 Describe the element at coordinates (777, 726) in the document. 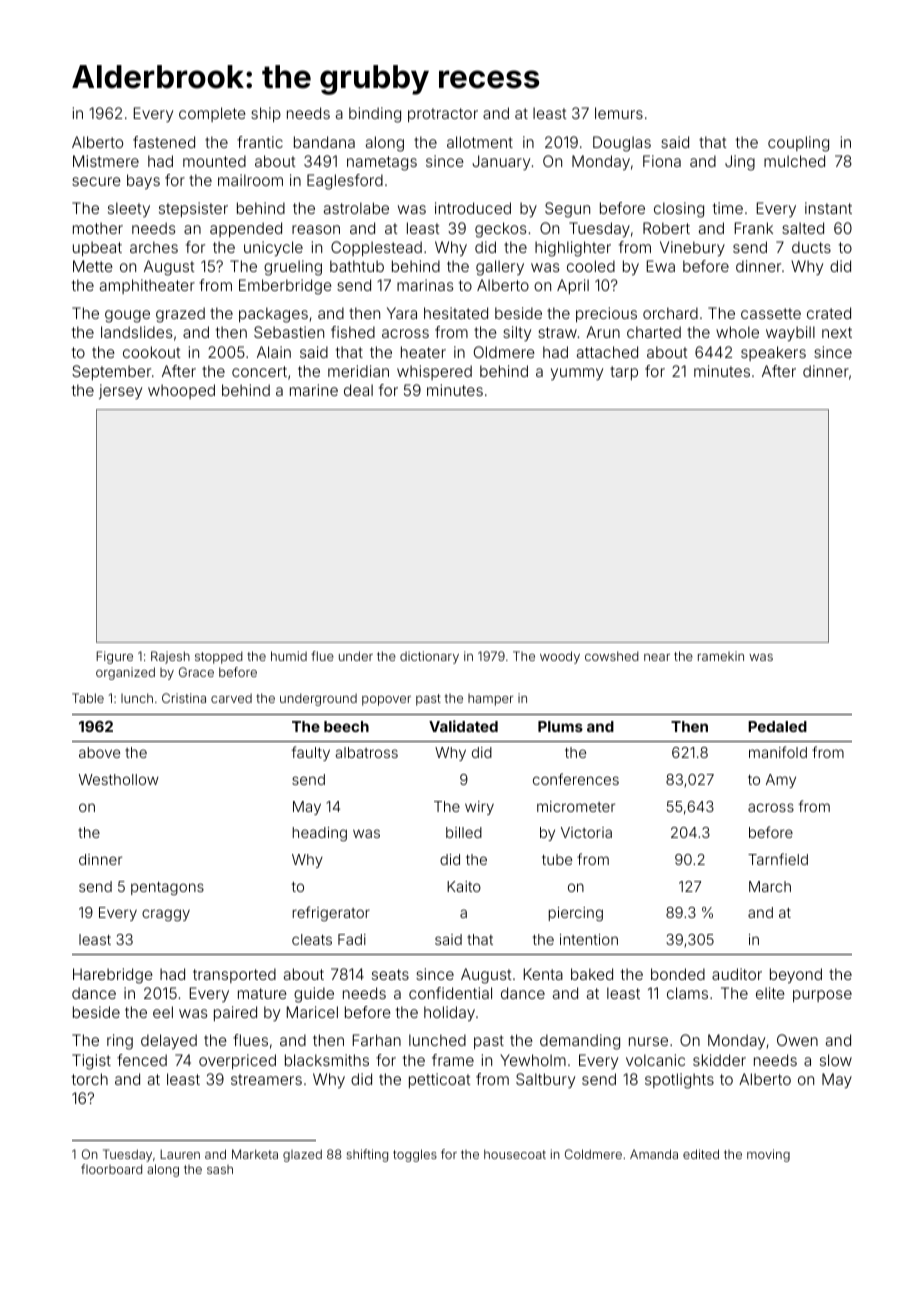

I see `Pedaled` at that location.
